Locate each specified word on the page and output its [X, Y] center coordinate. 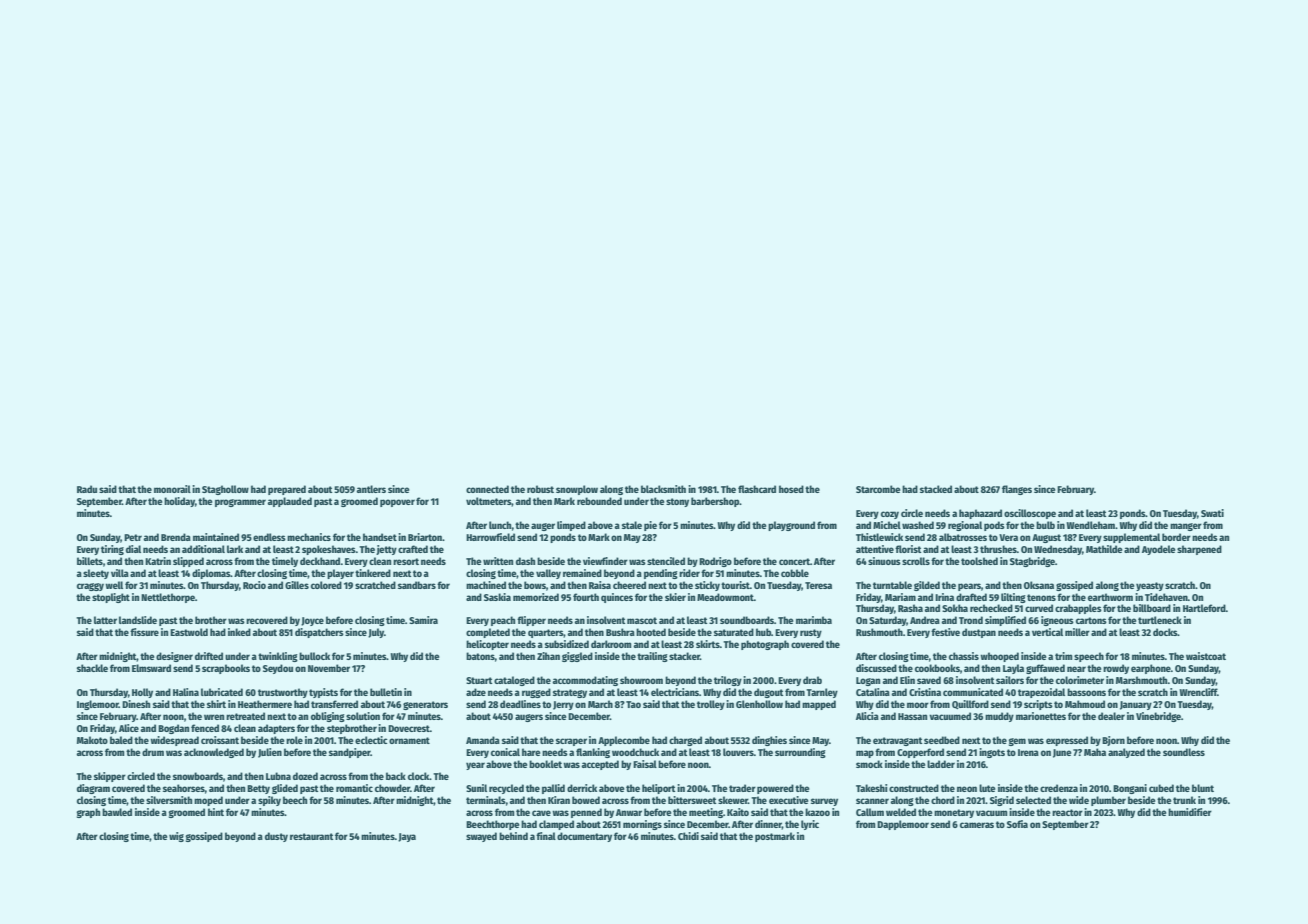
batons [480, 656]
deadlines [520, 704]
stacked [936, 489]
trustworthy [283, 693]
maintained [216, 537]
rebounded [599, 501]
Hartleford [1204, 608]
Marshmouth [1142, 680]
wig [176, 837]
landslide [138, 620]
